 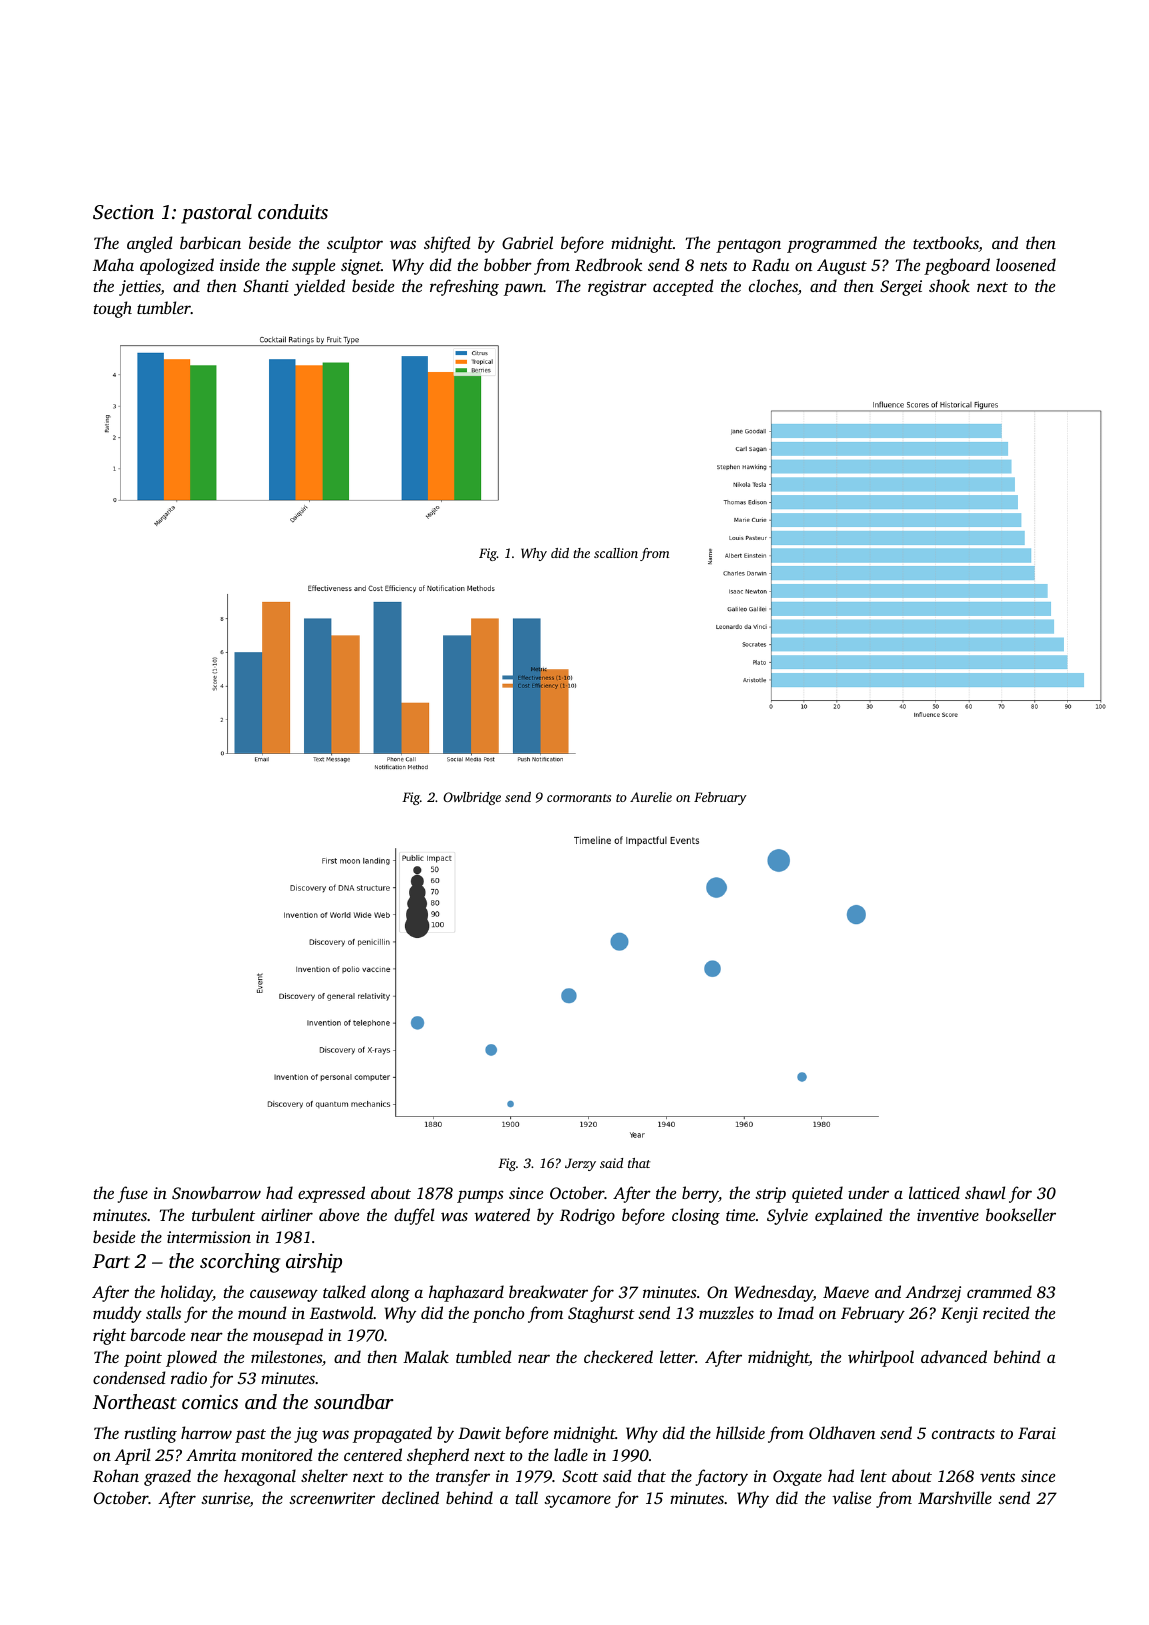 I want to click on registrar, so click(x=617, y=288).
